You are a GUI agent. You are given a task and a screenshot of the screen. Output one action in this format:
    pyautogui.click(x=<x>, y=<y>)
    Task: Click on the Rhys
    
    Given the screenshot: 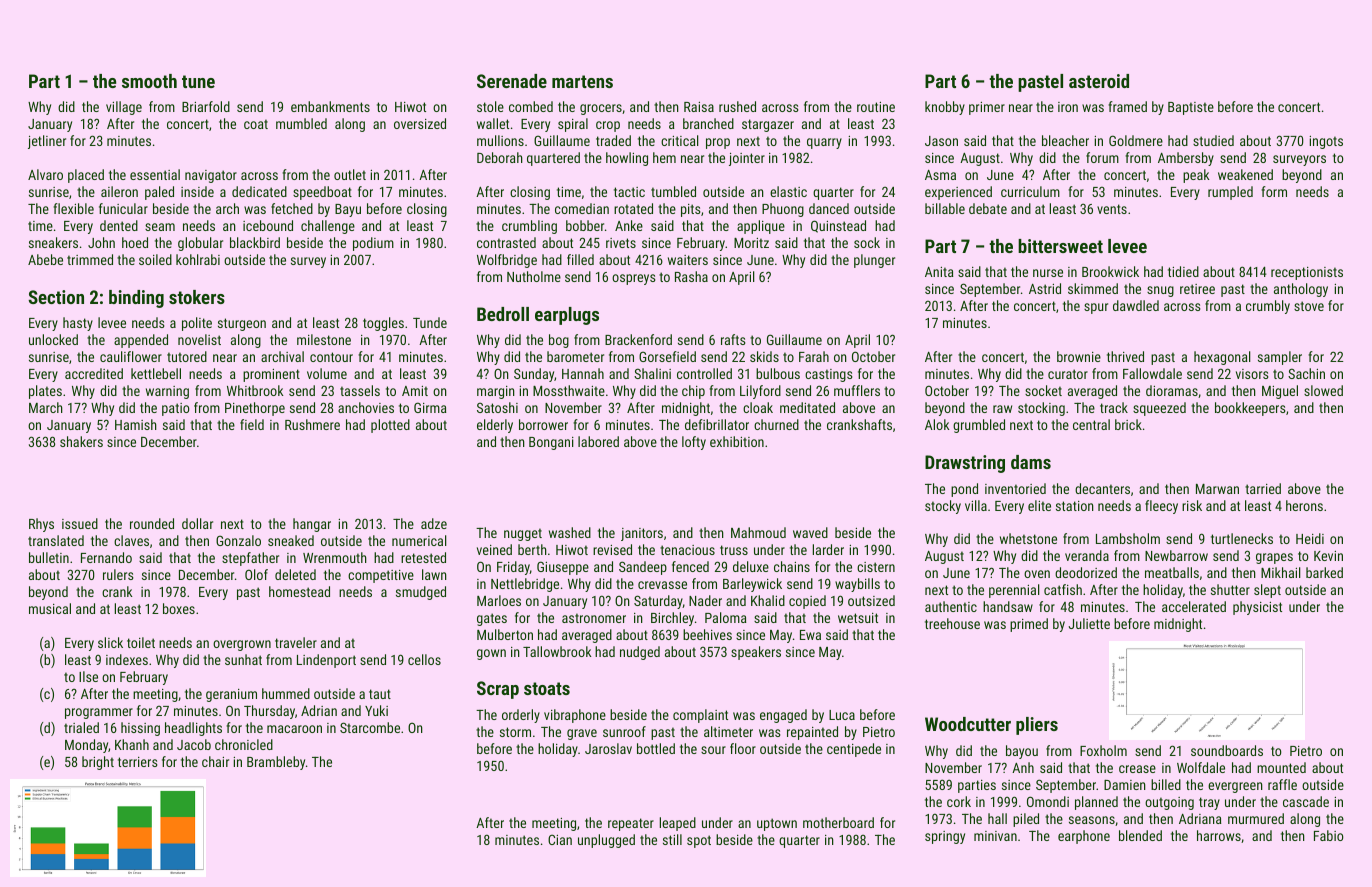 What is the action you would take?
    pyautogui.click(x=41, y=525)
